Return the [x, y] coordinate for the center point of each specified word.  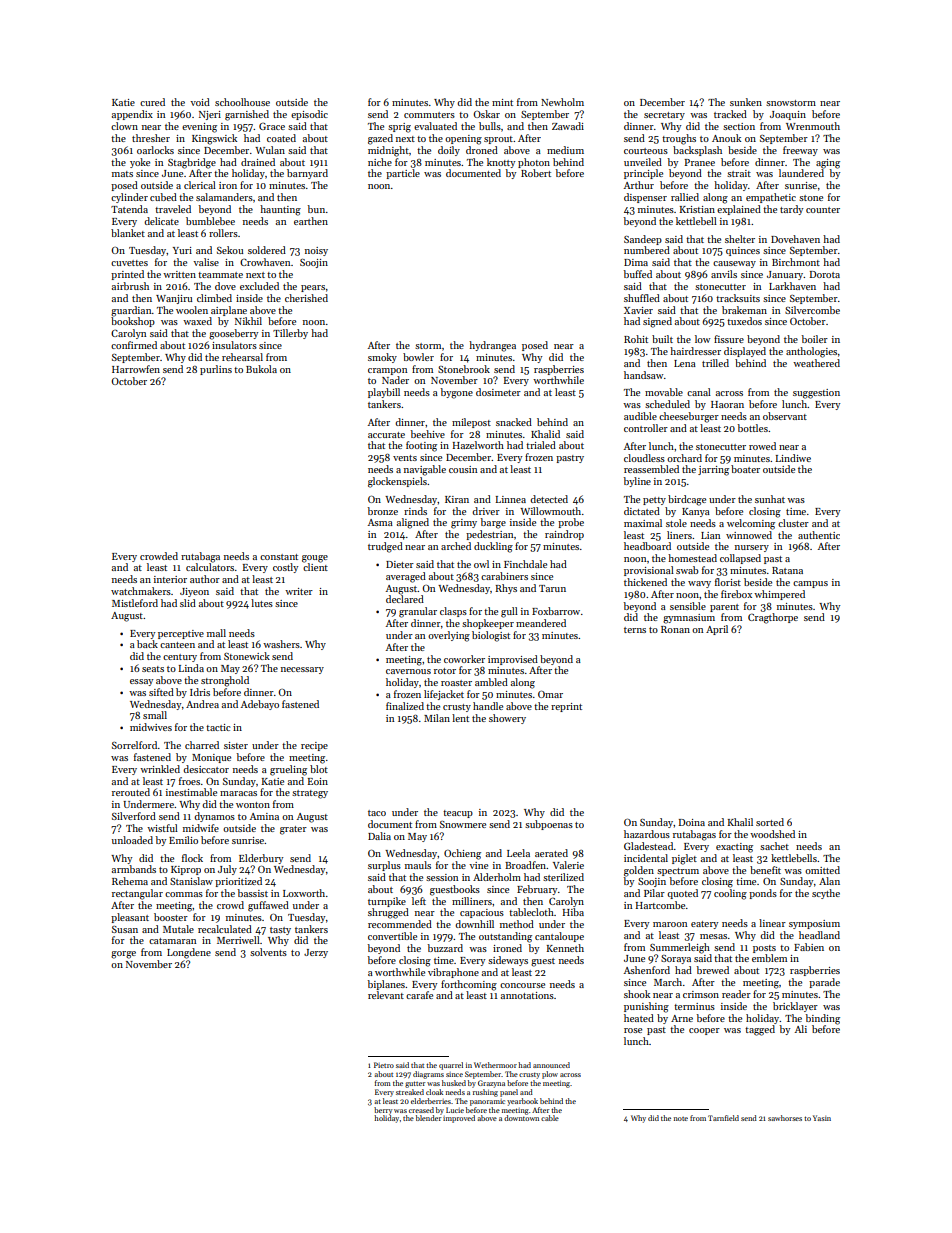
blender [428, 1118]
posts [764, 949]
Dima [636, 262]
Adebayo [260, 705]
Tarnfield [723, 1118]
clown [124, 126]
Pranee [699, 162]
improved [459, 1119]
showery [507, 719]
